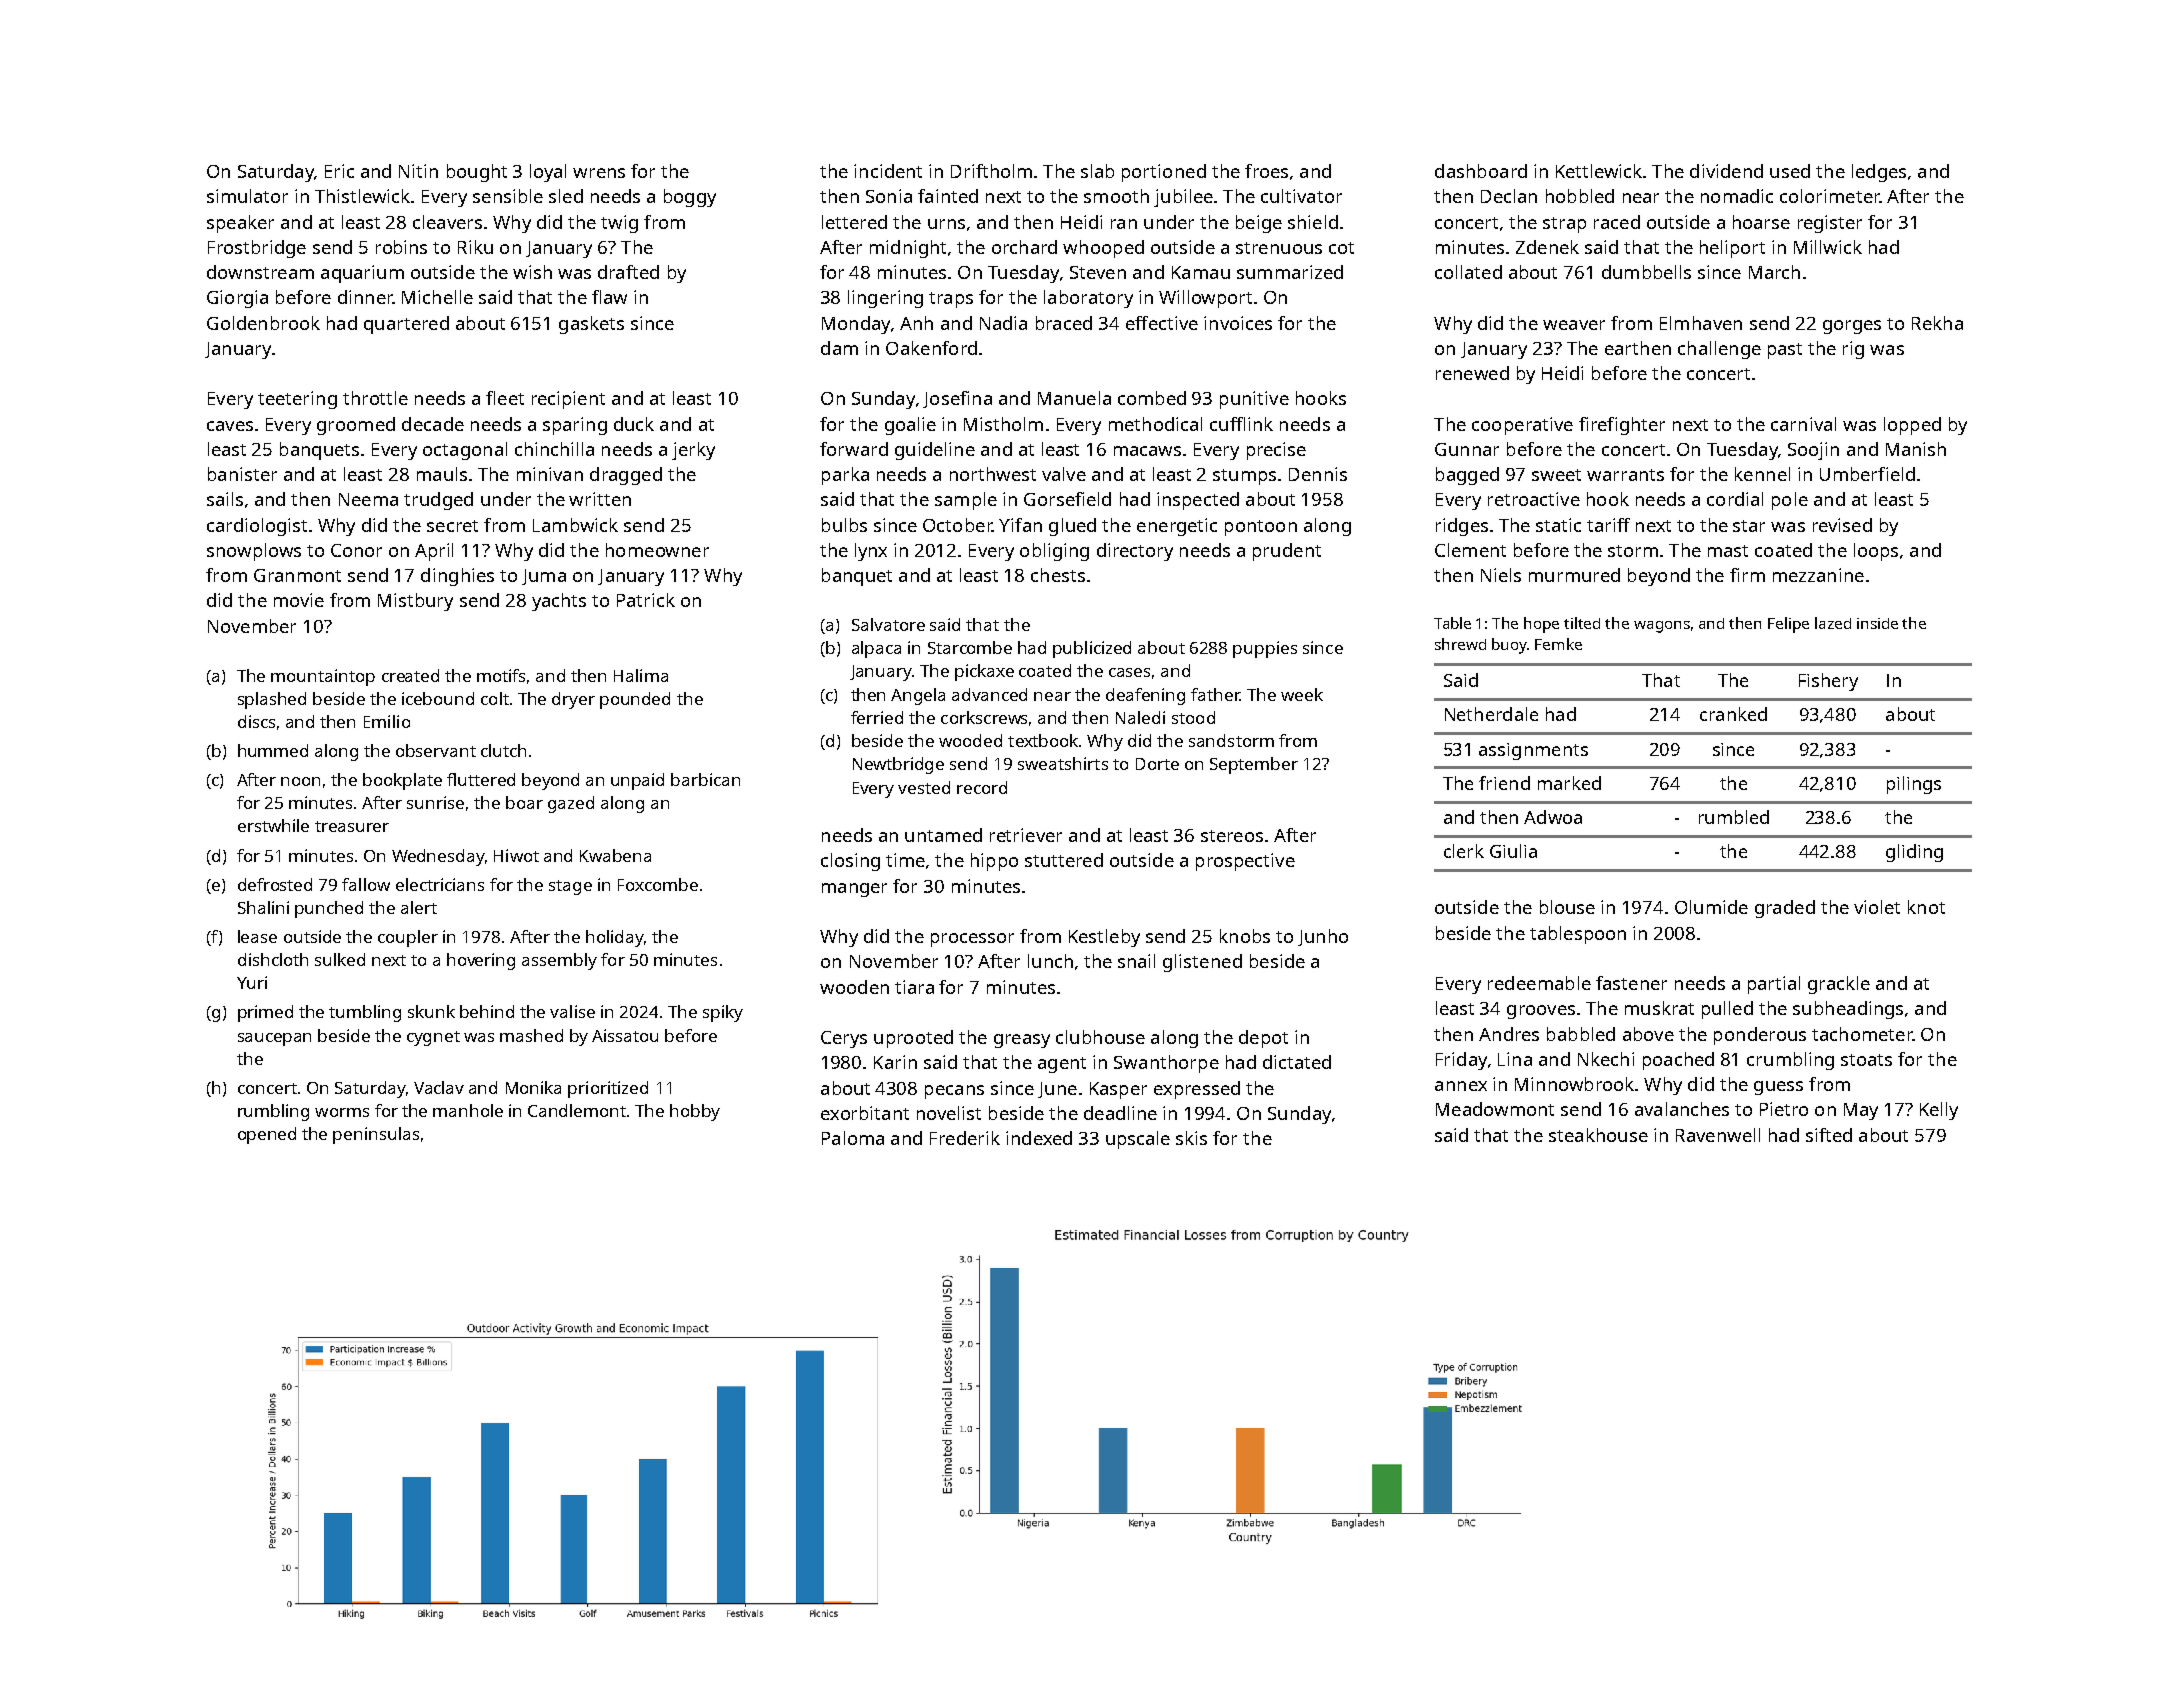 The image size is (2178, 1683). What do you see at coordinates (943, 835) in the screenshot?
I see `untamed` at bounding box center [943, 835].
